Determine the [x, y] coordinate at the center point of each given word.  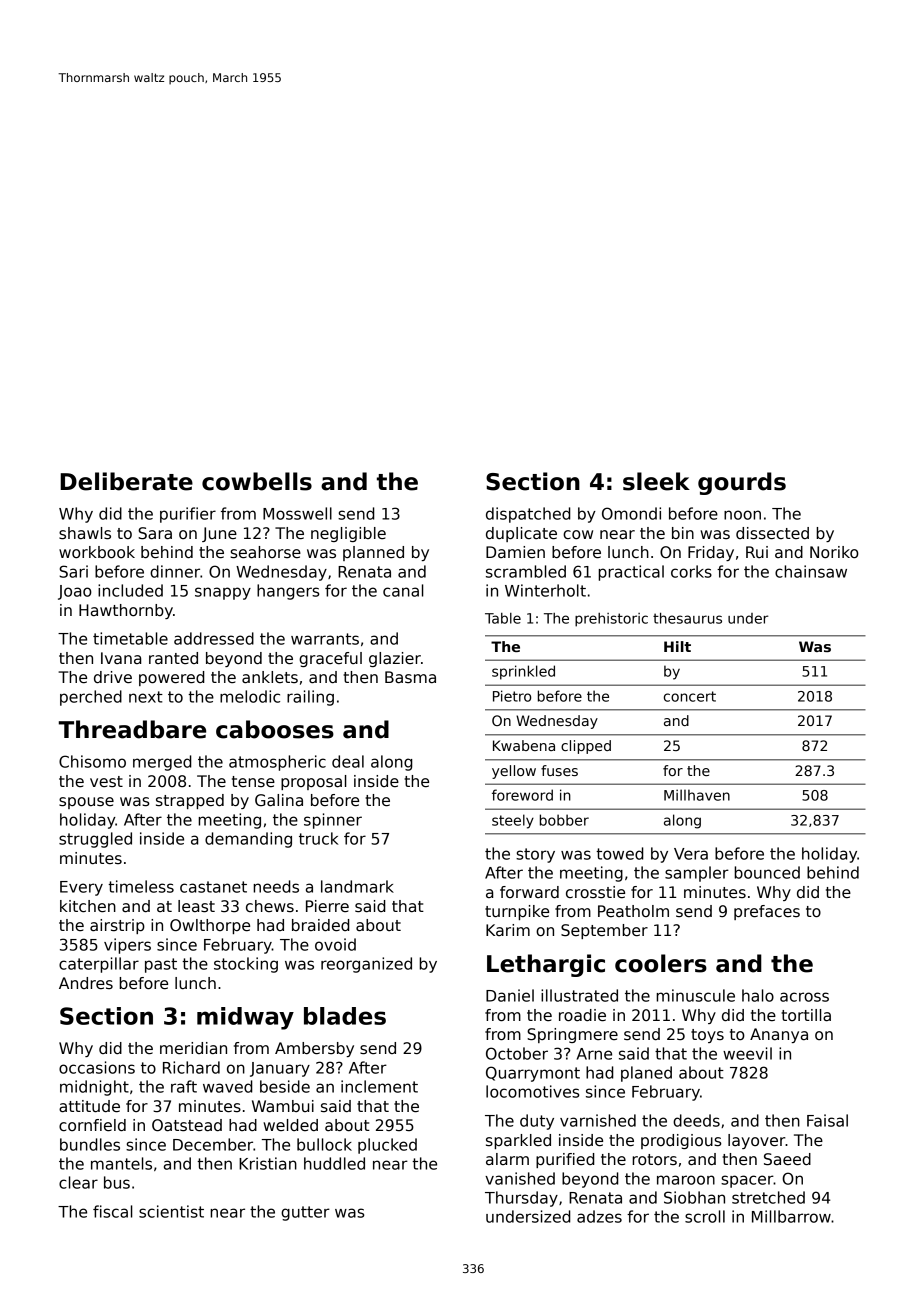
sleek [656, 481]
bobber [564, 820]
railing [310, 698]
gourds [742, 483]
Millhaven [697, 795]
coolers [661, 963]
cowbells [257, 481]
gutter [305, 1213]
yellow [514, 772]
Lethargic [546, 965]
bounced [767, 872]
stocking [246, 965]
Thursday [521, 1199]
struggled [95, 840]
